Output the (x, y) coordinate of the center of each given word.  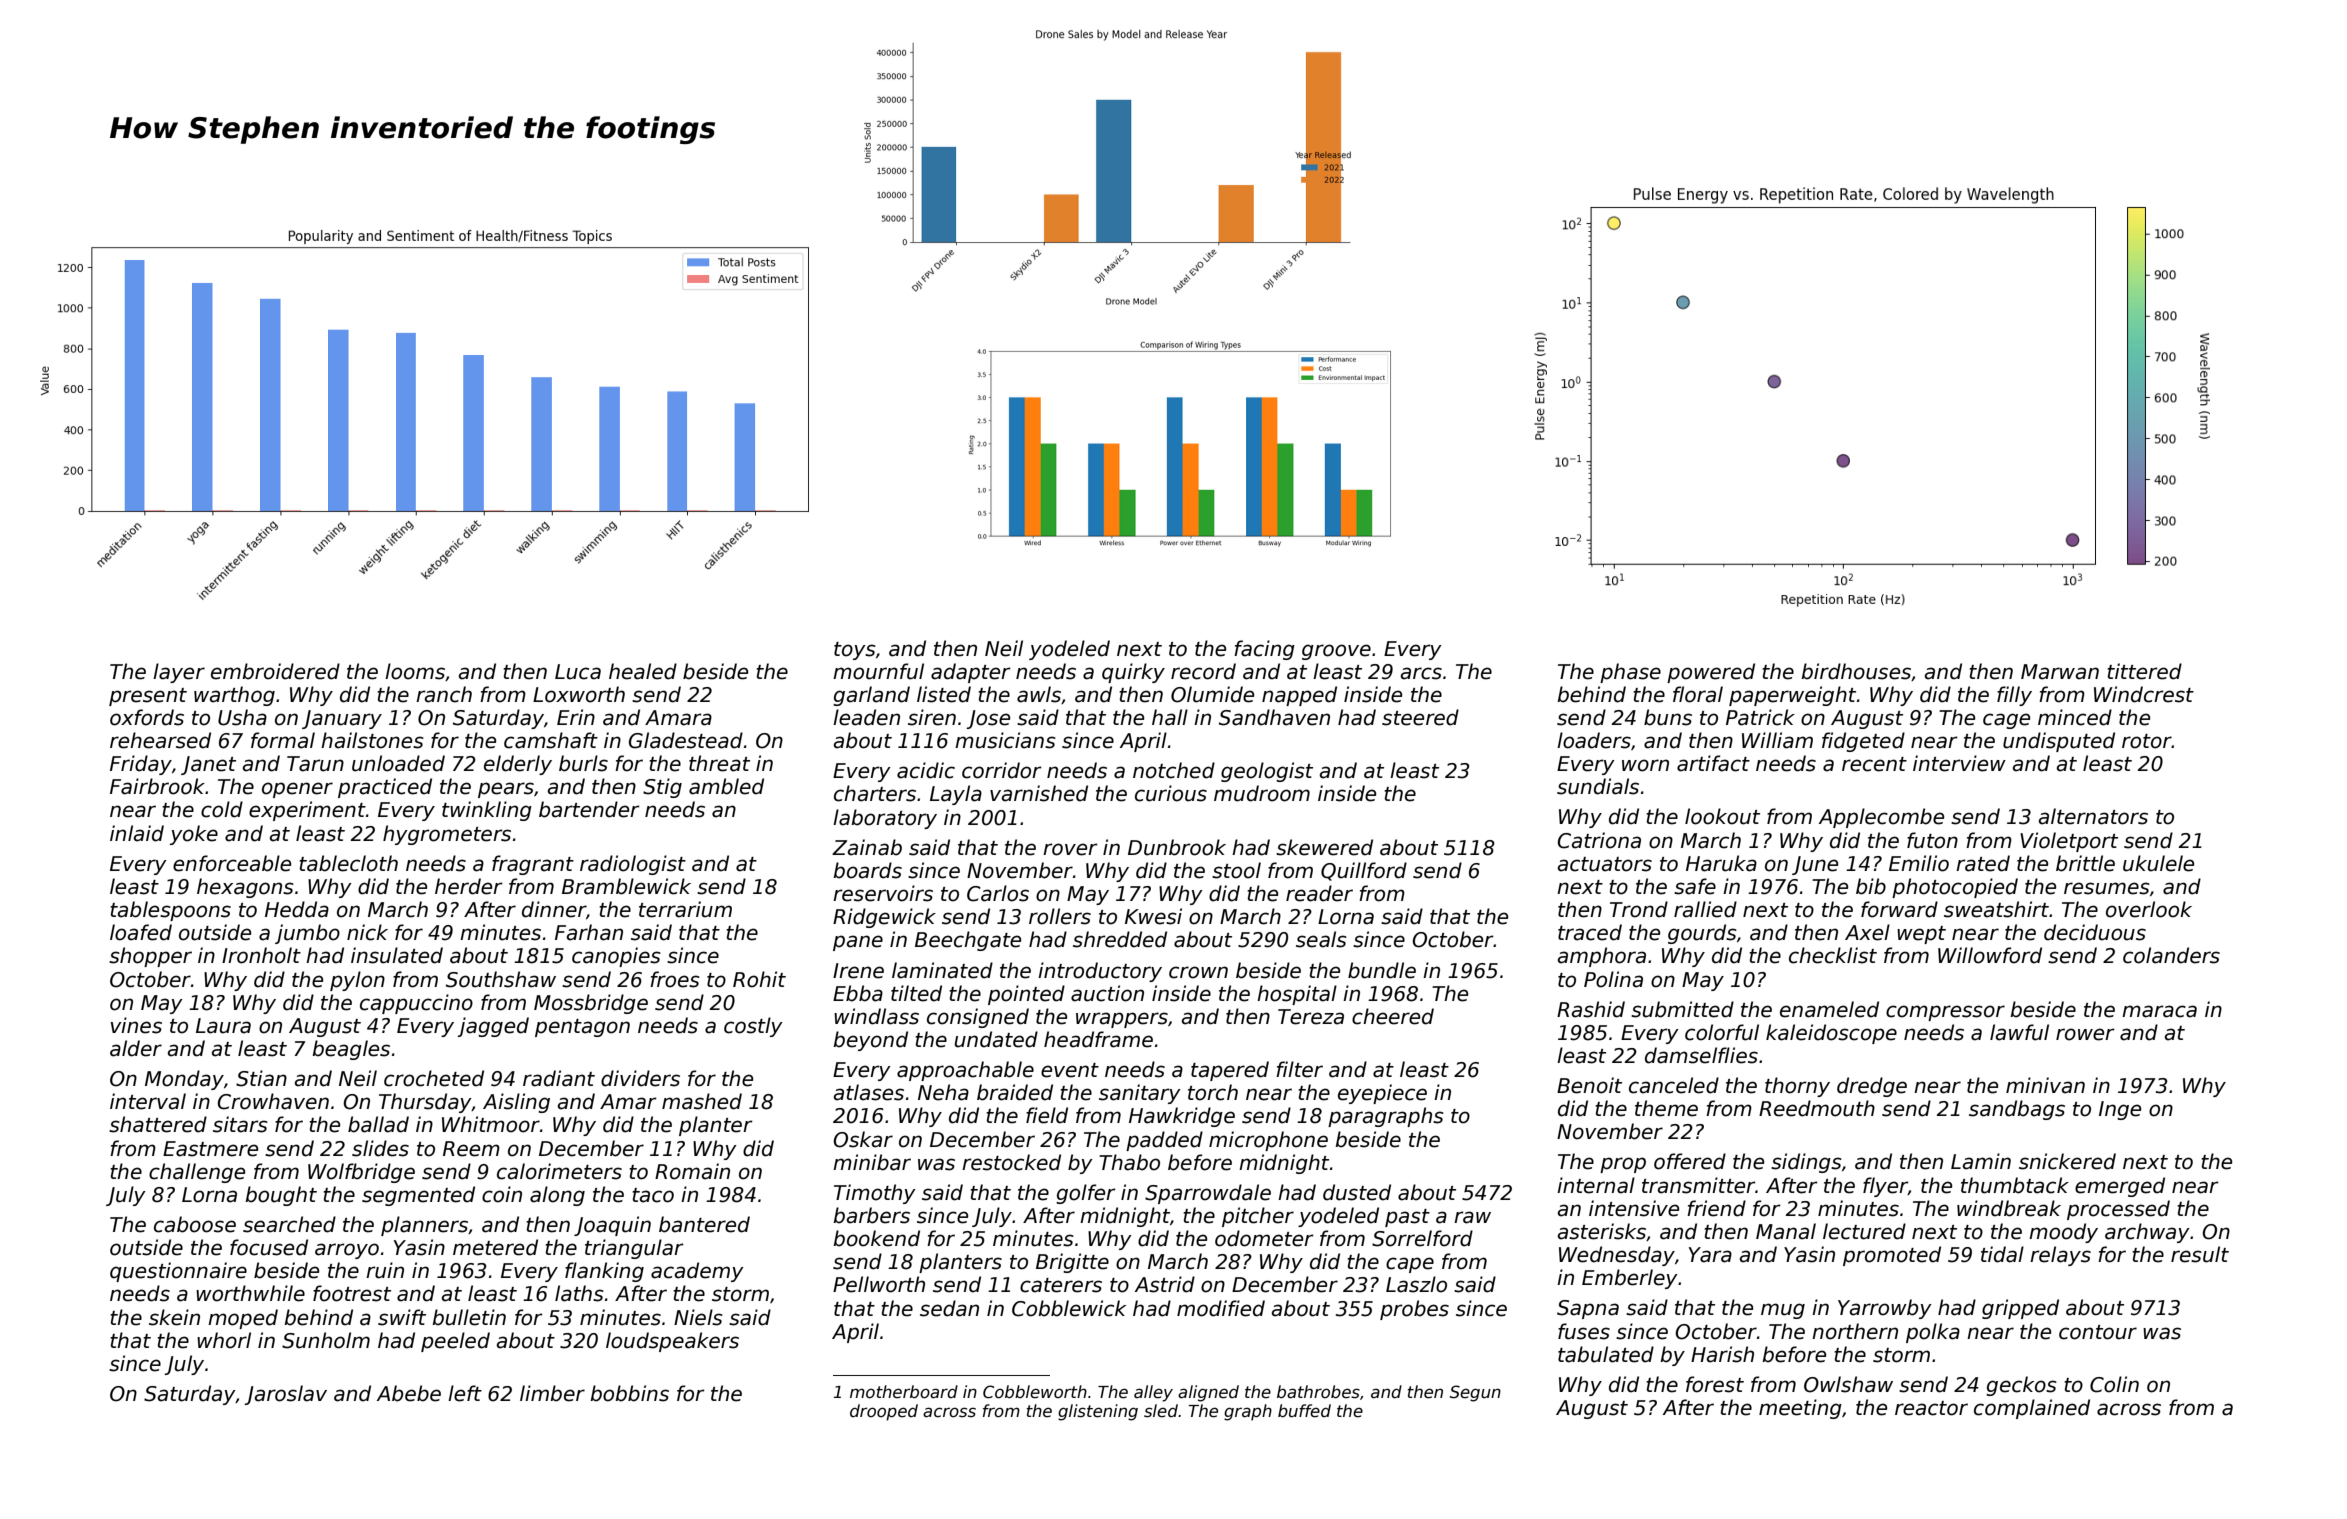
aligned (1208, 1393)
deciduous (2095, 932)
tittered (2144, 671)
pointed (1026, 995)
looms (415, 671)
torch (1213, 1092)
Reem (471, 1149)
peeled (455, 1342)
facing (1264, 650)
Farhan (589, 932)
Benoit (1589, 1085)
